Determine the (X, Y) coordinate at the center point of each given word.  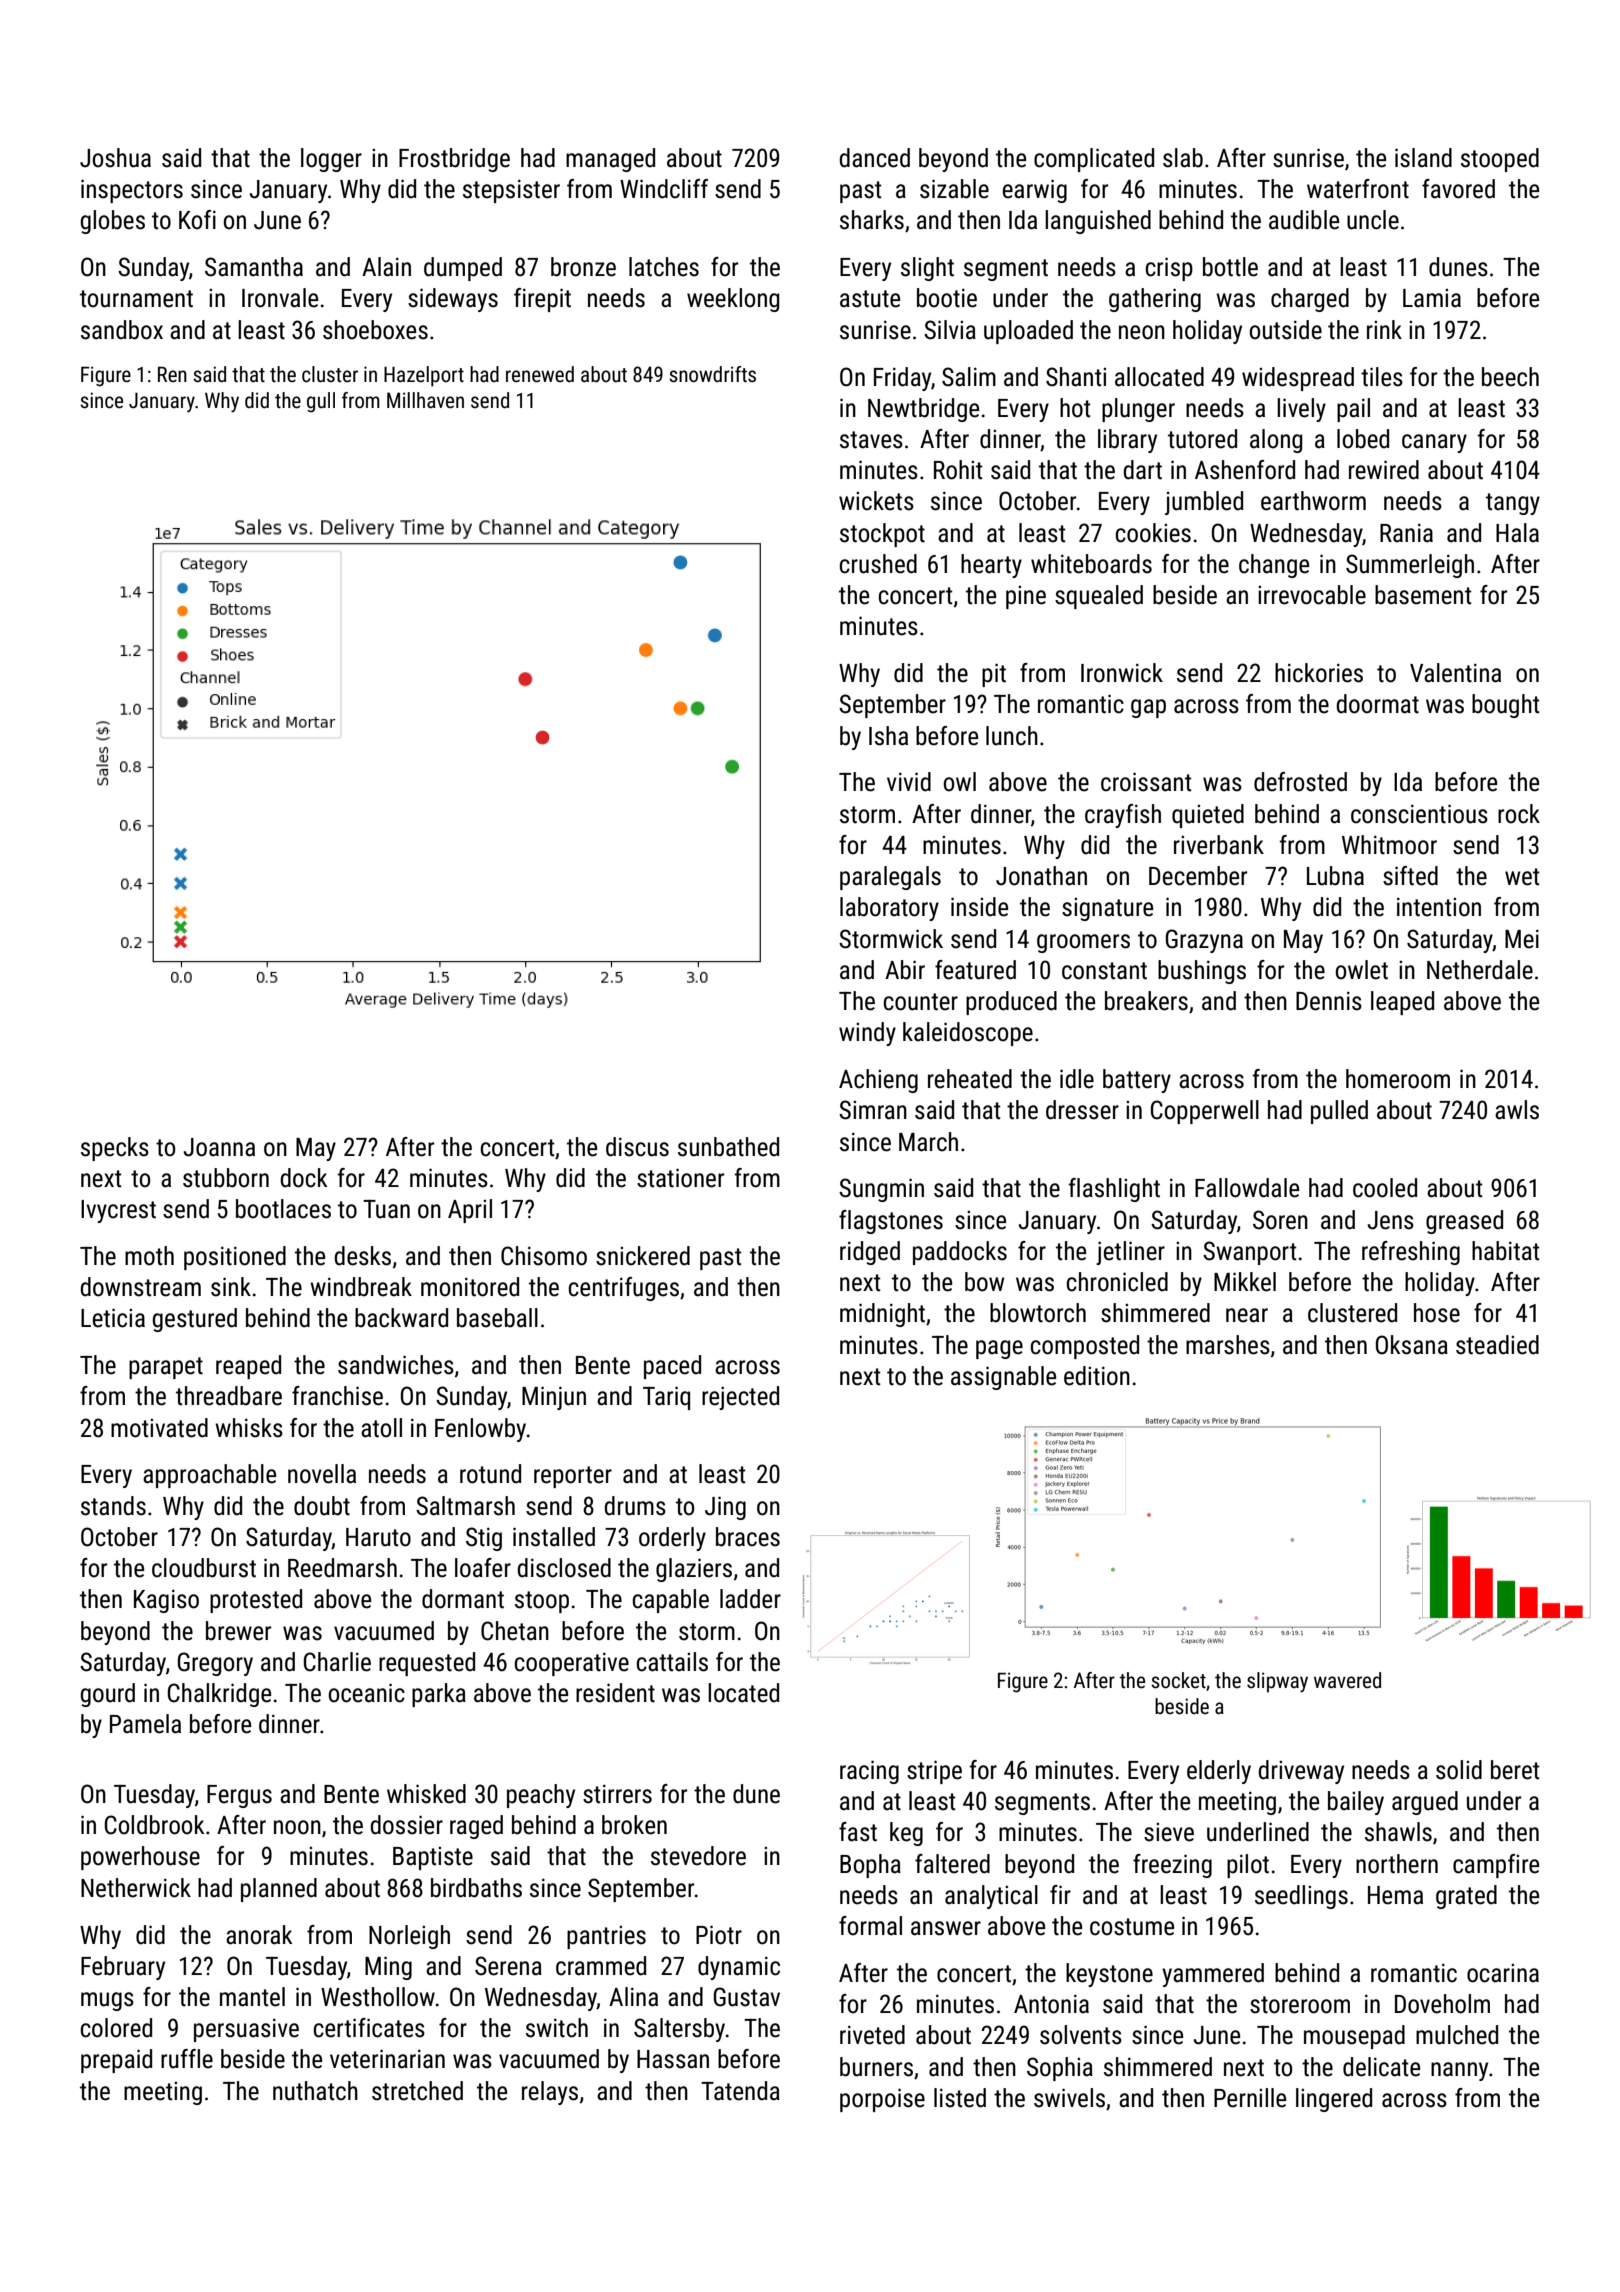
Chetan (515, 1631)
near (1247, 1315)
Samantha (254, 267)
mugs (107, 2001)
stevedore (698, 1856)
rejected (740, 1398)
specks (115, 1149)
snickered (643, 1256)
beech (1510, 377)
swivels (1069, 2098)
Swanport (1250, 1253)
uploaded (1028, 332)
